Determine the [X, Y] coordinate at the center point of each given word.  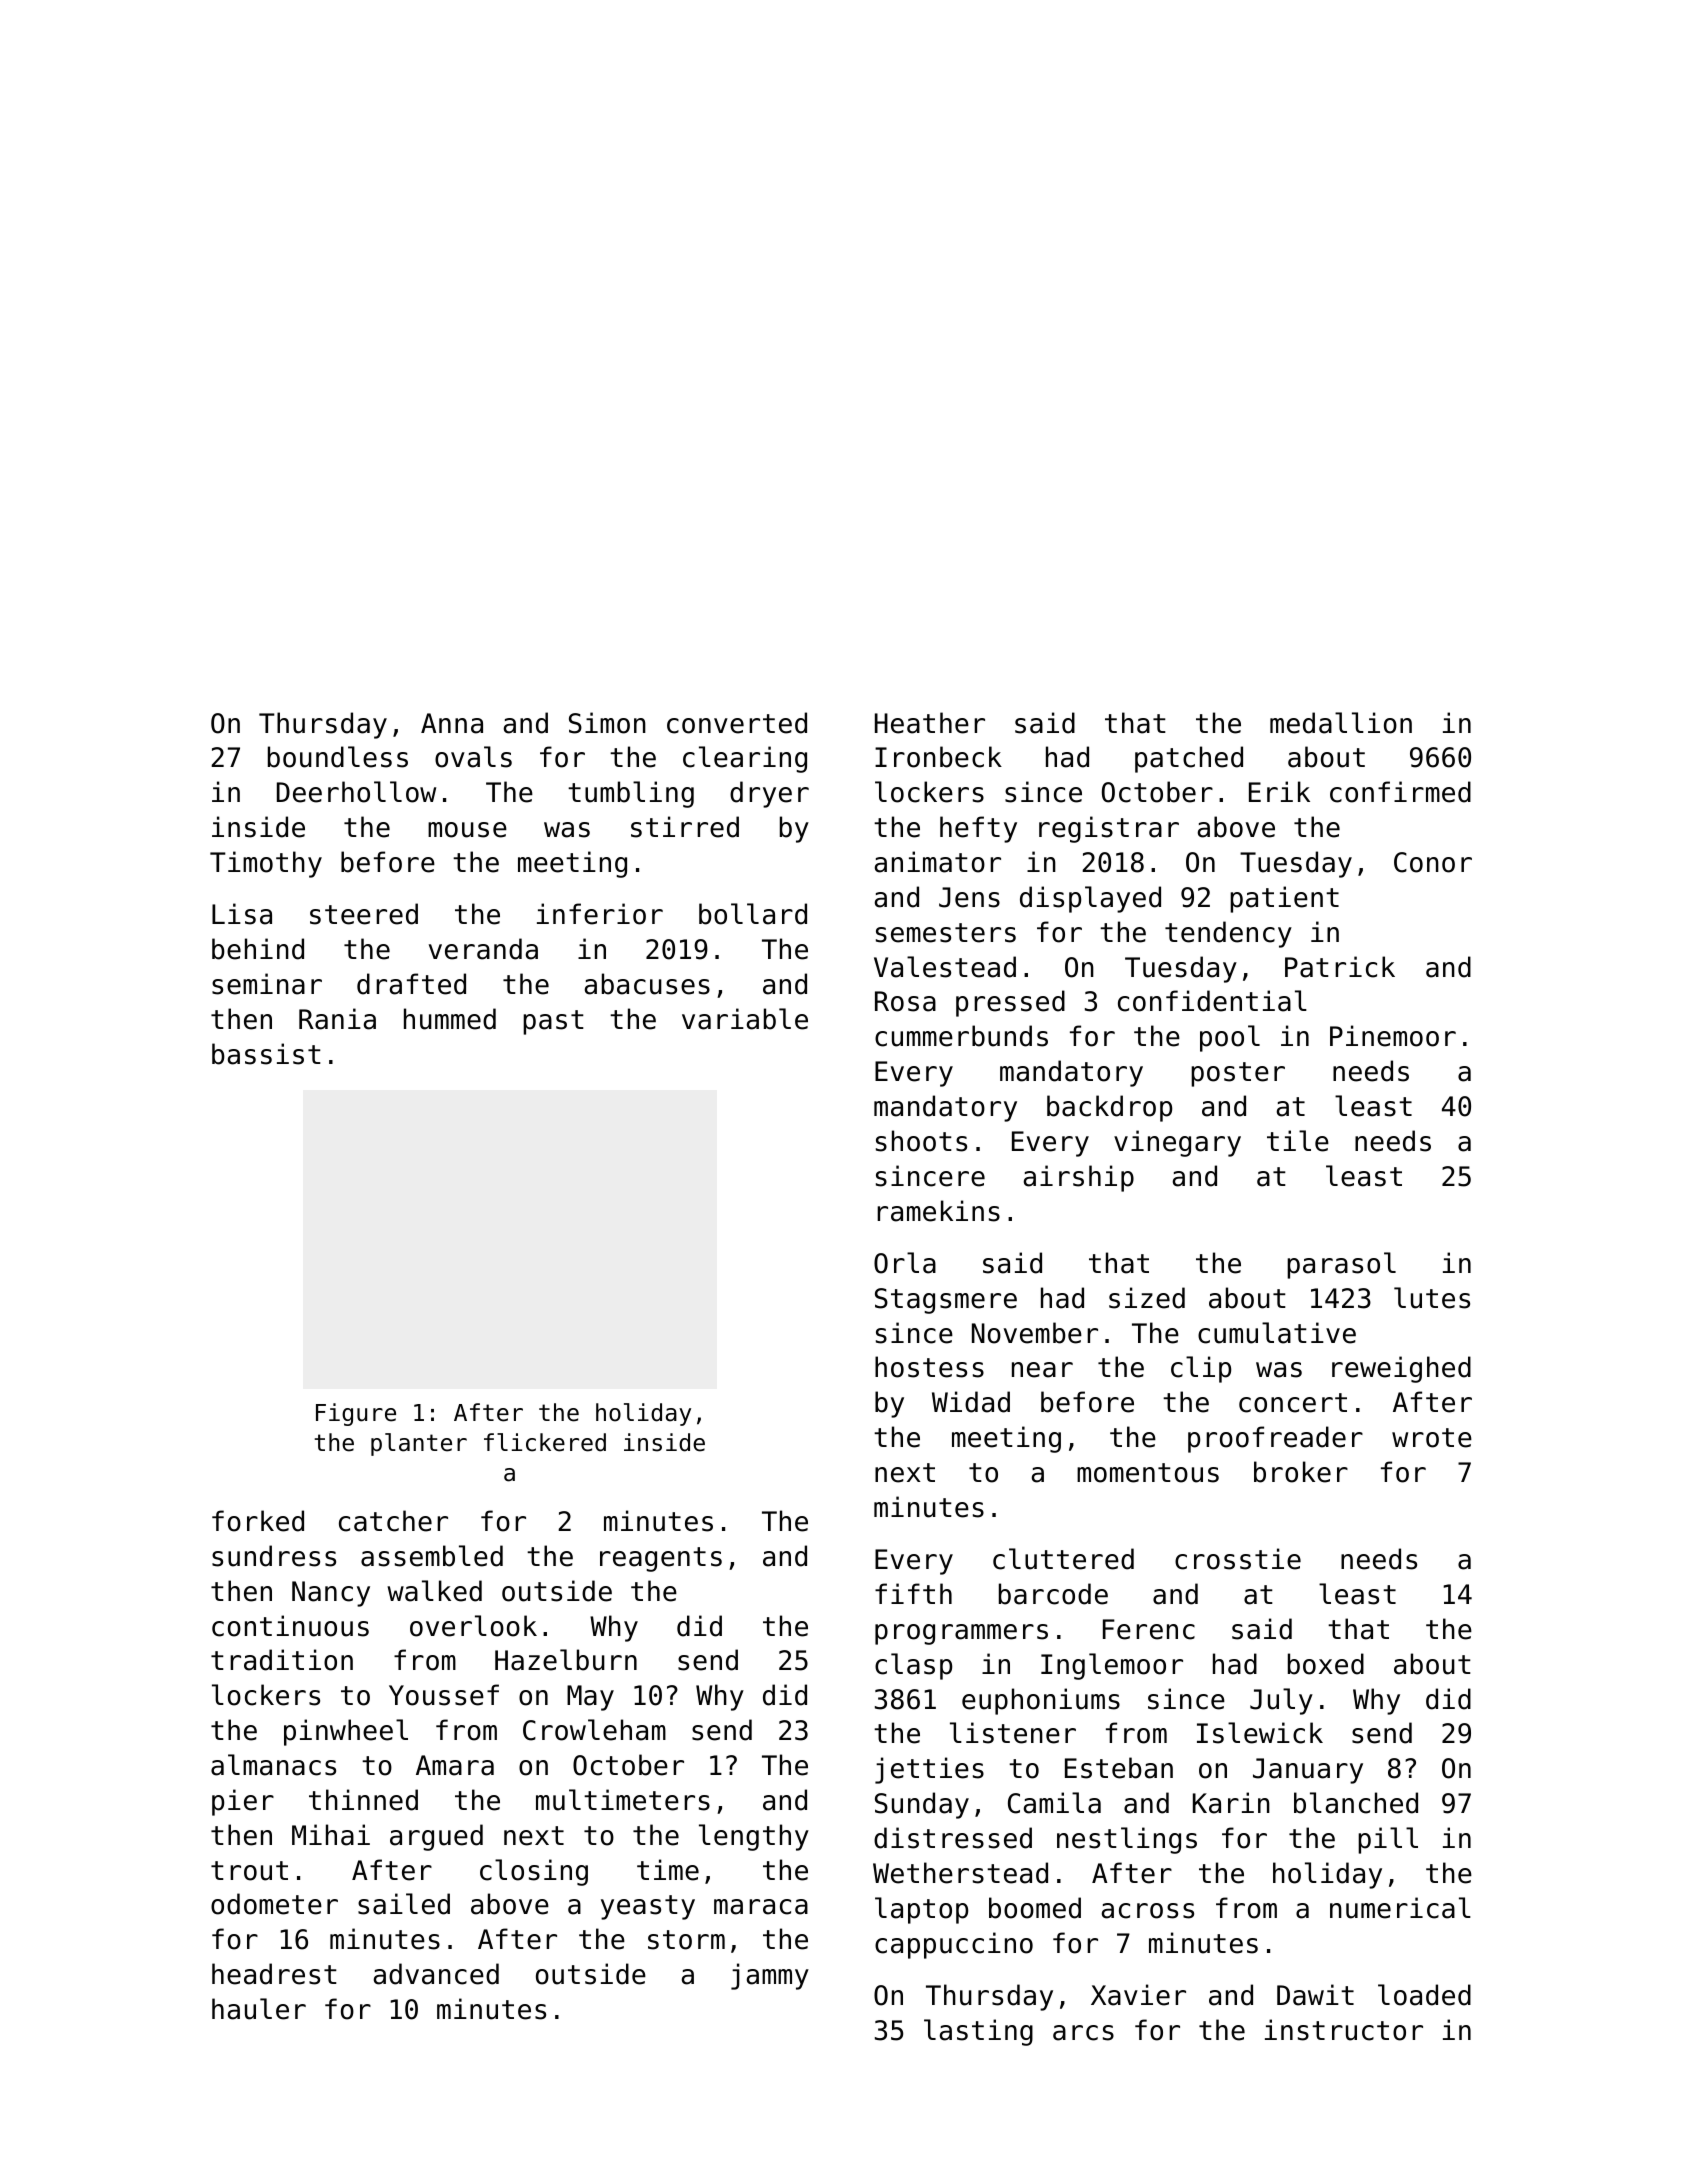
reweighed [1401, 1369]
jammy [770, 1976]
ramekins [938, 1211]
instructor [1344, 2030]
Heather [930, 723]
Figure [356, 1414]
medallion [1341, 723]
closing [534, 1872]
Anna [452, 723]
